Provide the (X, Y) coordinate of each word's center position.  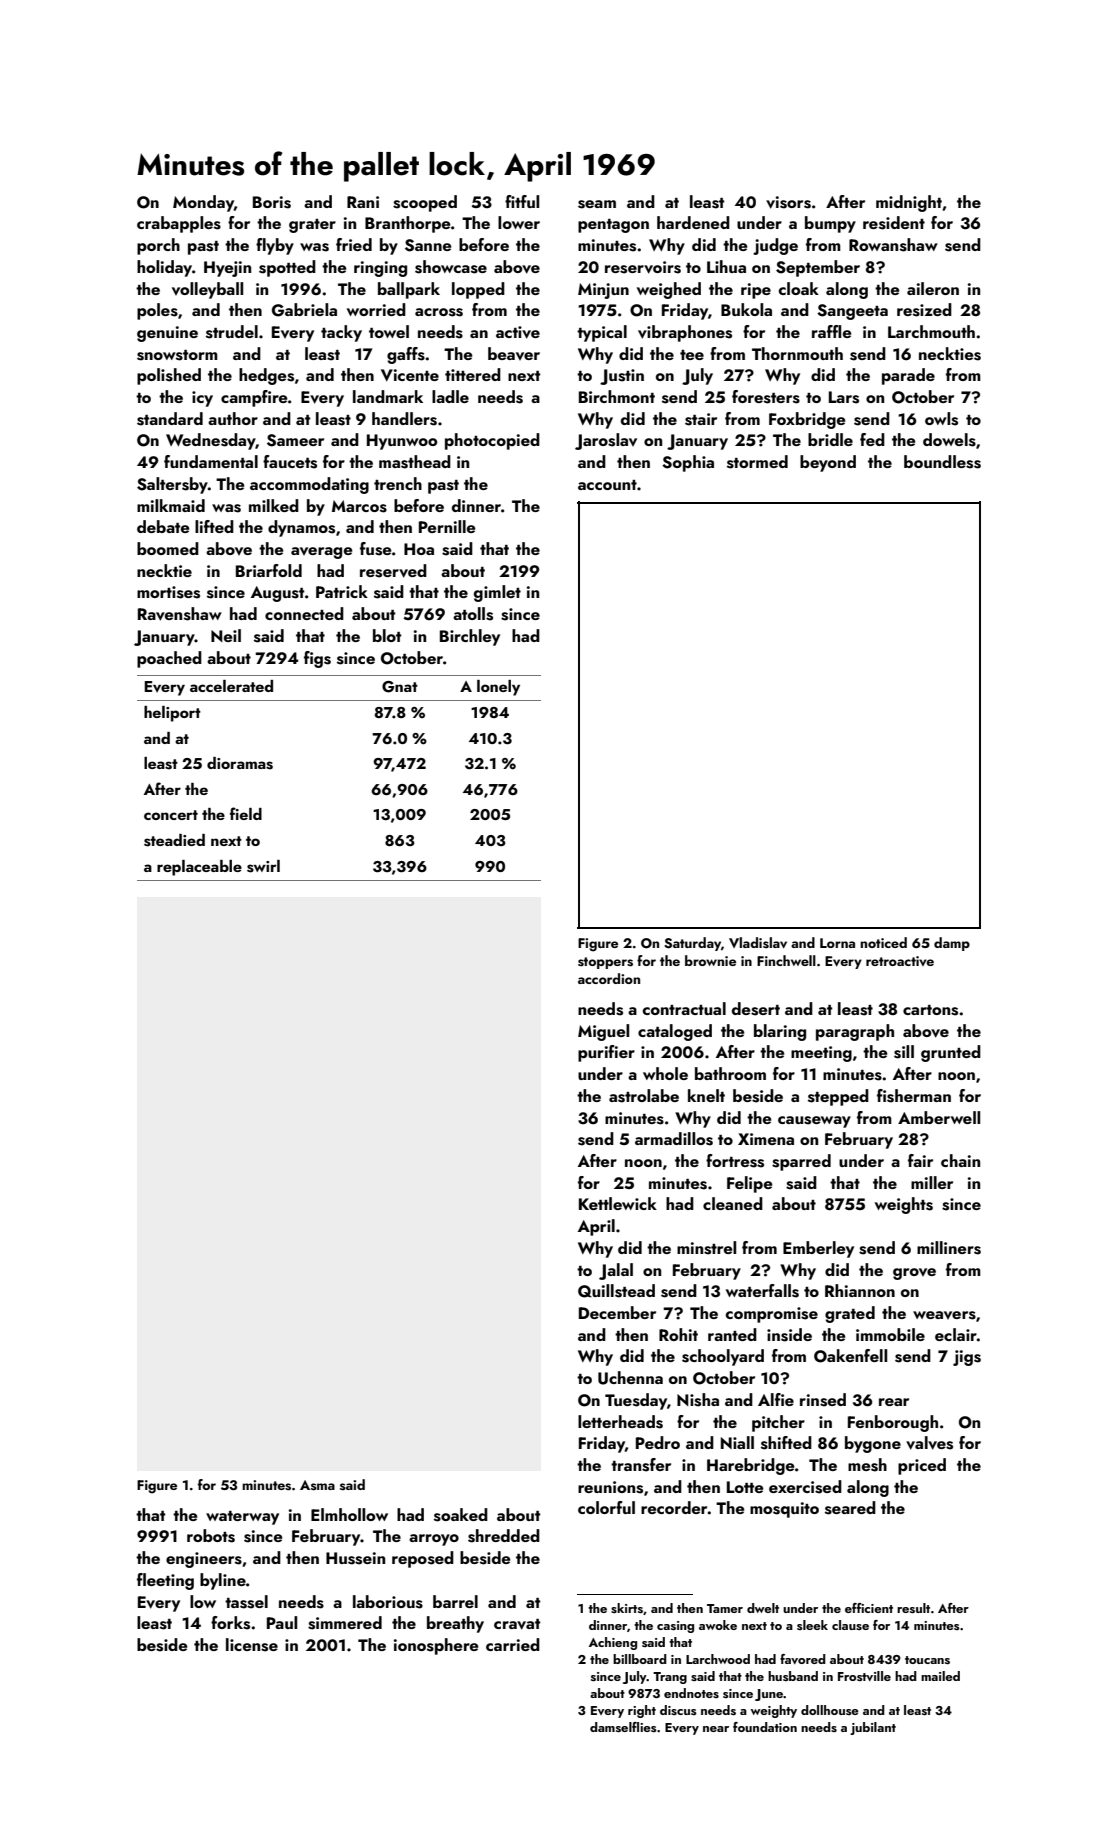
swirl (263, 866)
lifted (214, 526)
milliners (949, 1248)
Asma (317, 1485)
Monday (203, 203)
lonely (498, 688)
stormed (757, 462)
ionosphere (436, 1646)
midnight (909, 203)
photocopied (492, 441)
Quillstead (616, 1291)
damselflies (623, 1727)
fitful (522, 201)
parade (908, 376)
